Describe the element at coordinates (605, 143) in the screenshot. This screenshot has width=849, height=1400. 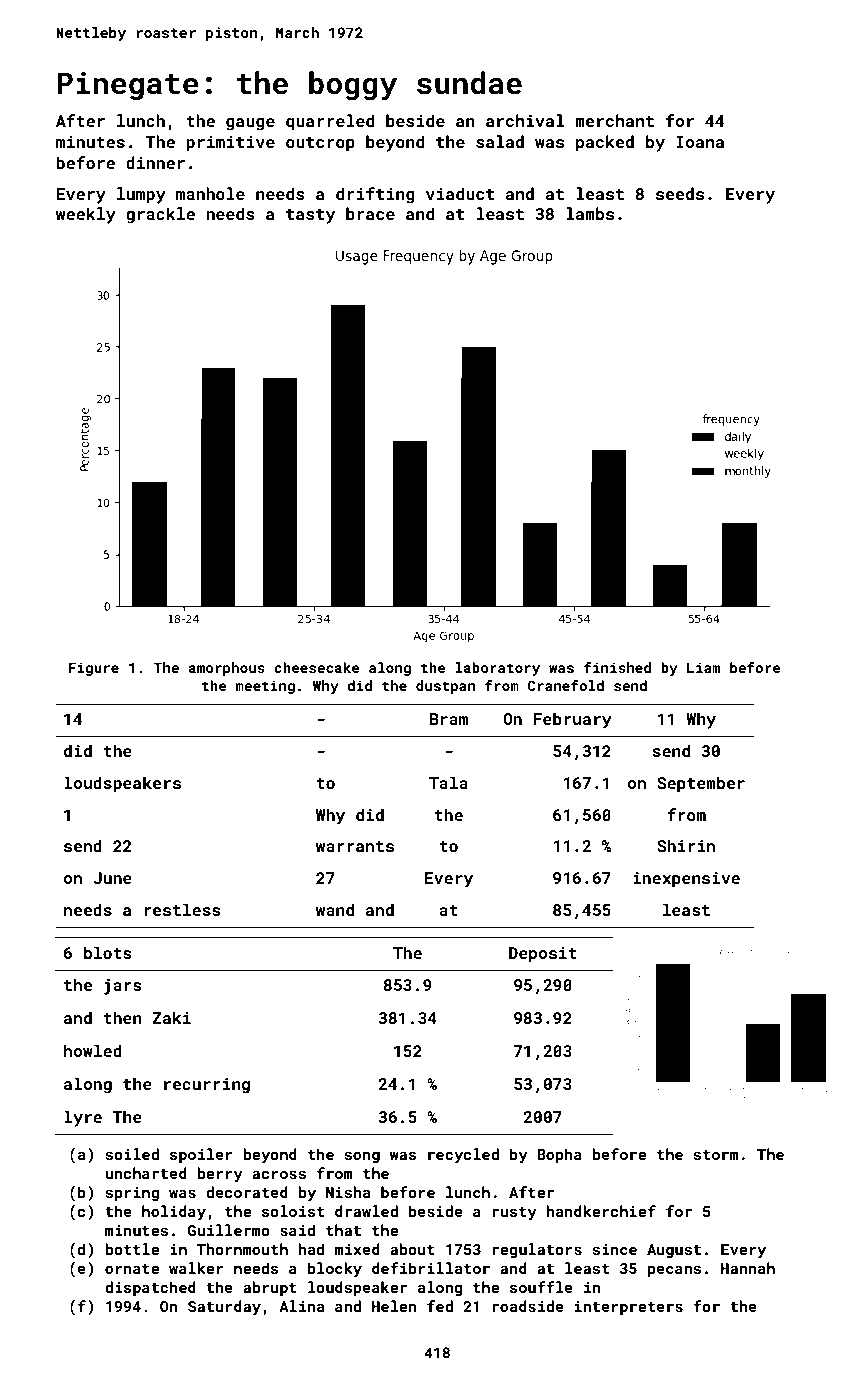
I see `packed` at that location.
